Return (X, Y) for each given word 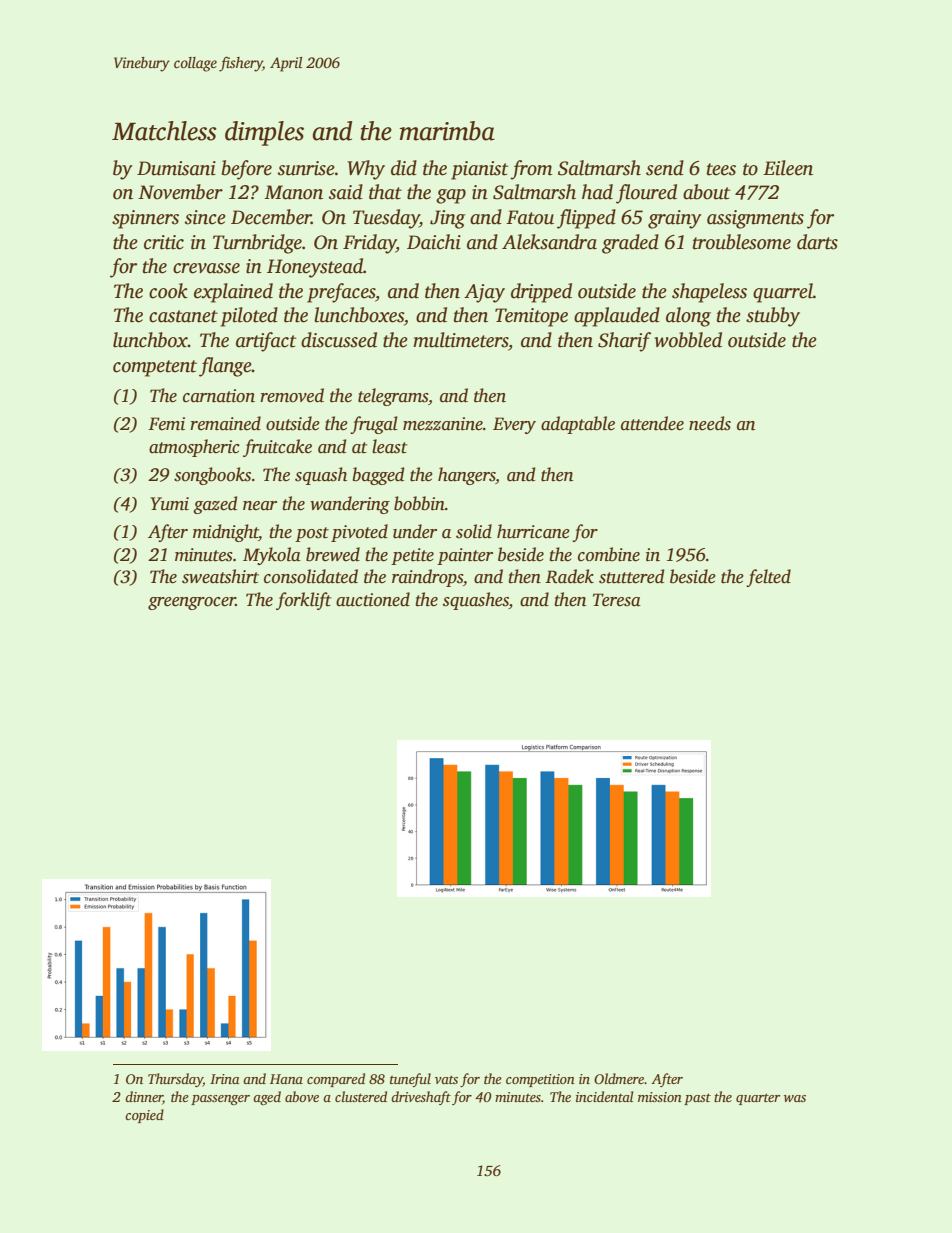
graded (630, 244)
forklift (303, 601)
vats (446, 1079)
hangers (467, 476)
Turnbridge (257, 244)
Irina (224, 1079)
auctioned (373, 599)
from (531, 170)
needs (710, 423)
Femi (166, 424)
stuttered (631, 576)
